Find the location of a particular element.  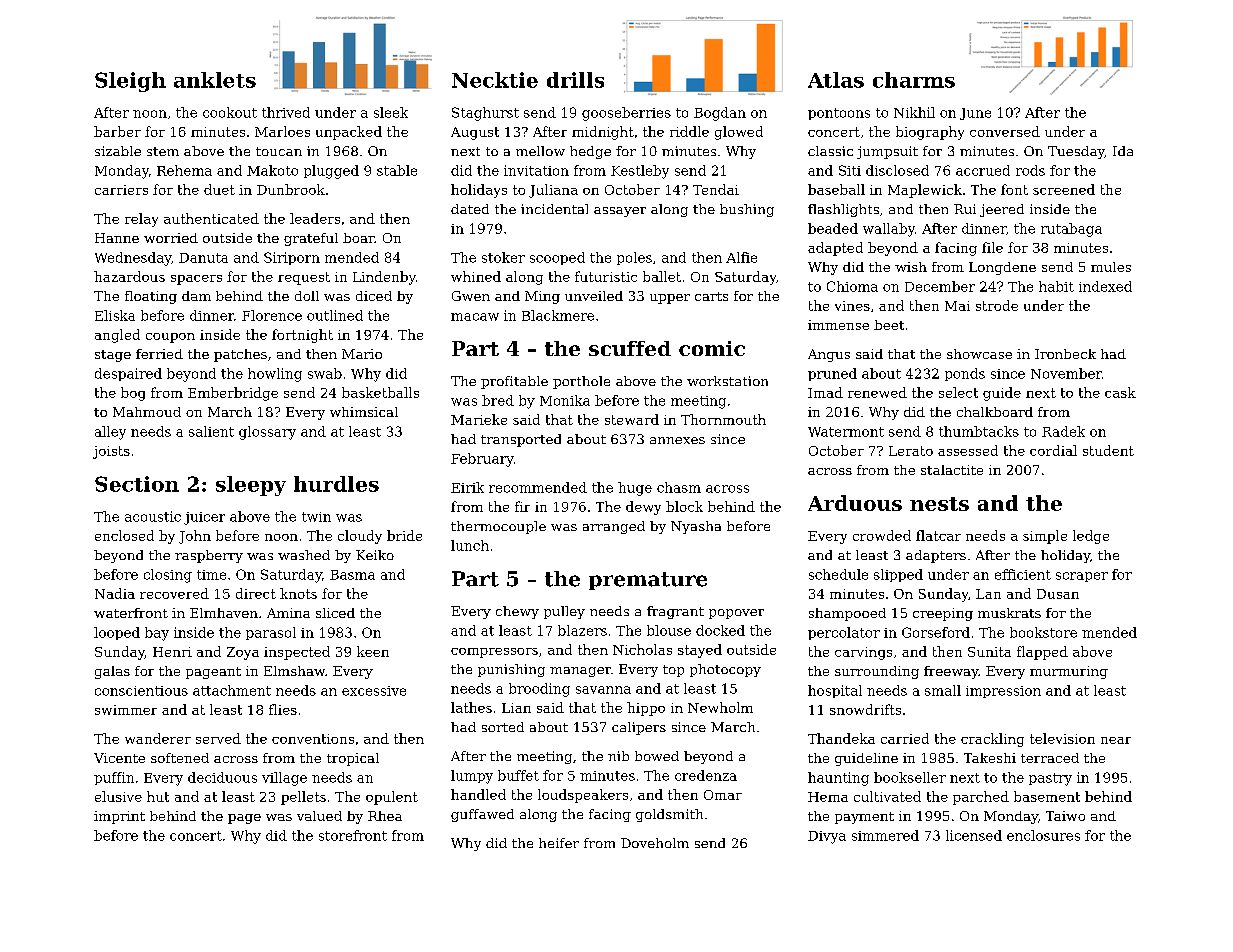

porthole is located at coordinates (581, 382).
